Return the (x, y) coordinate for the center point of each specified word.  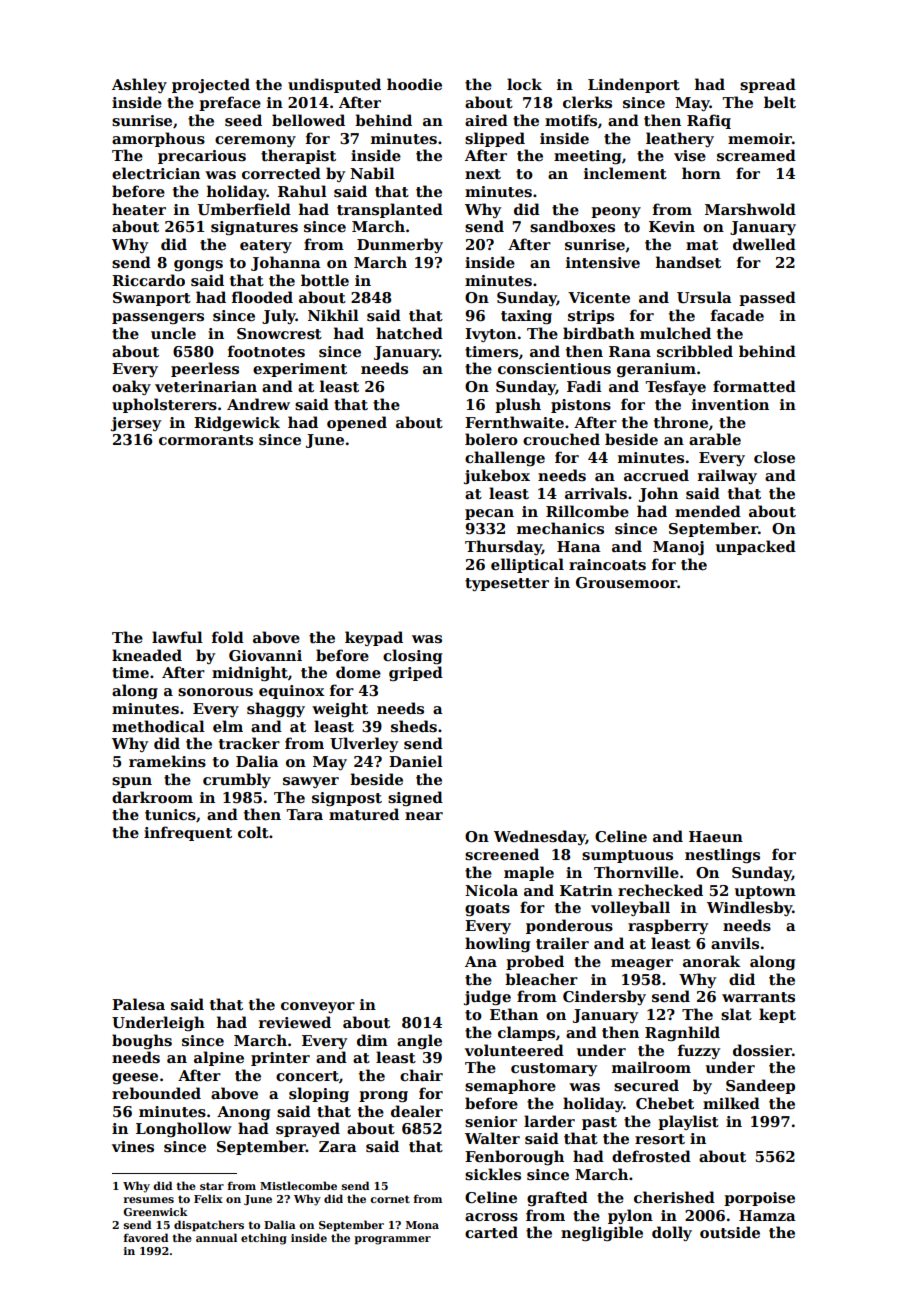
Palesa (138, 1004)
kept (777, 1015)
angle (419, 1041)
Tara (304, 814)
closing (412, 656)
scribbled (695, 351)
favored (146, 1237)
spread (768, 85)
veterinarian (206, 386)
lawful (177, 637)
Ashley (139, 85)
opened (357, 423)
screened (502, 854)
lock (524, 84)
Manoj (678, 548)
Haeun (716, 836)
